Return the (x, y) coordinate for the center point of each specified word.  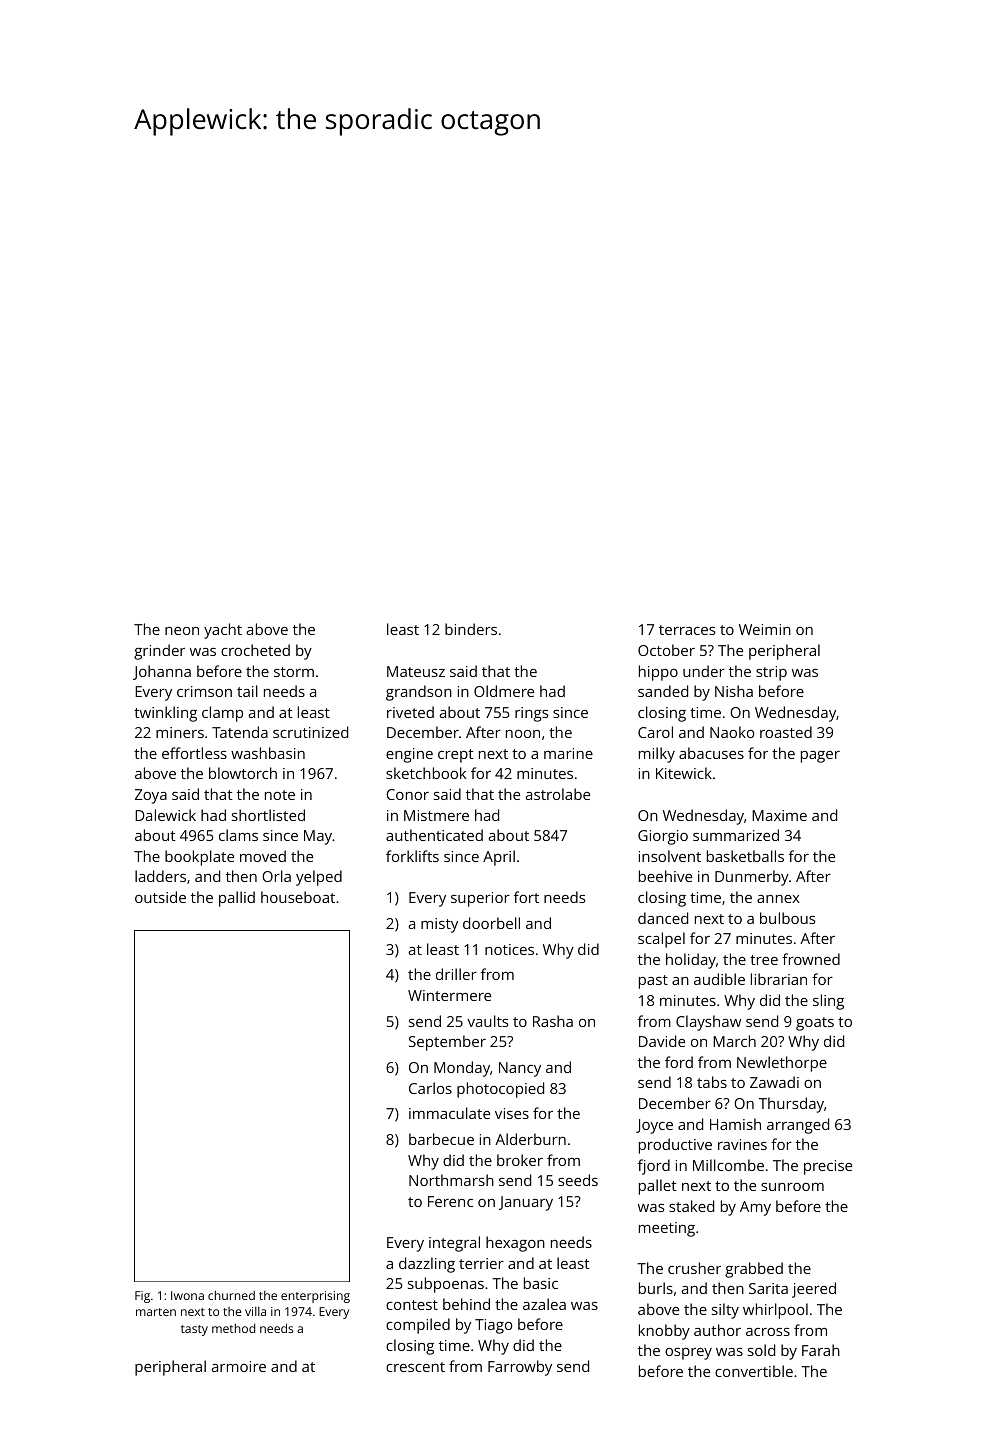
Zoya (151, 796)
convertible (754, 1371)
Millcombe (728, 1165)
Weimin (765, 629)
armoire (239, 1366)
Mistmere (436, 815)
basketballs (745, 856)
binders (471, 629)
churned (231, 1295)
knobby (664, 1332)
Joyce (654, 1126)
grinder (159, 652)
